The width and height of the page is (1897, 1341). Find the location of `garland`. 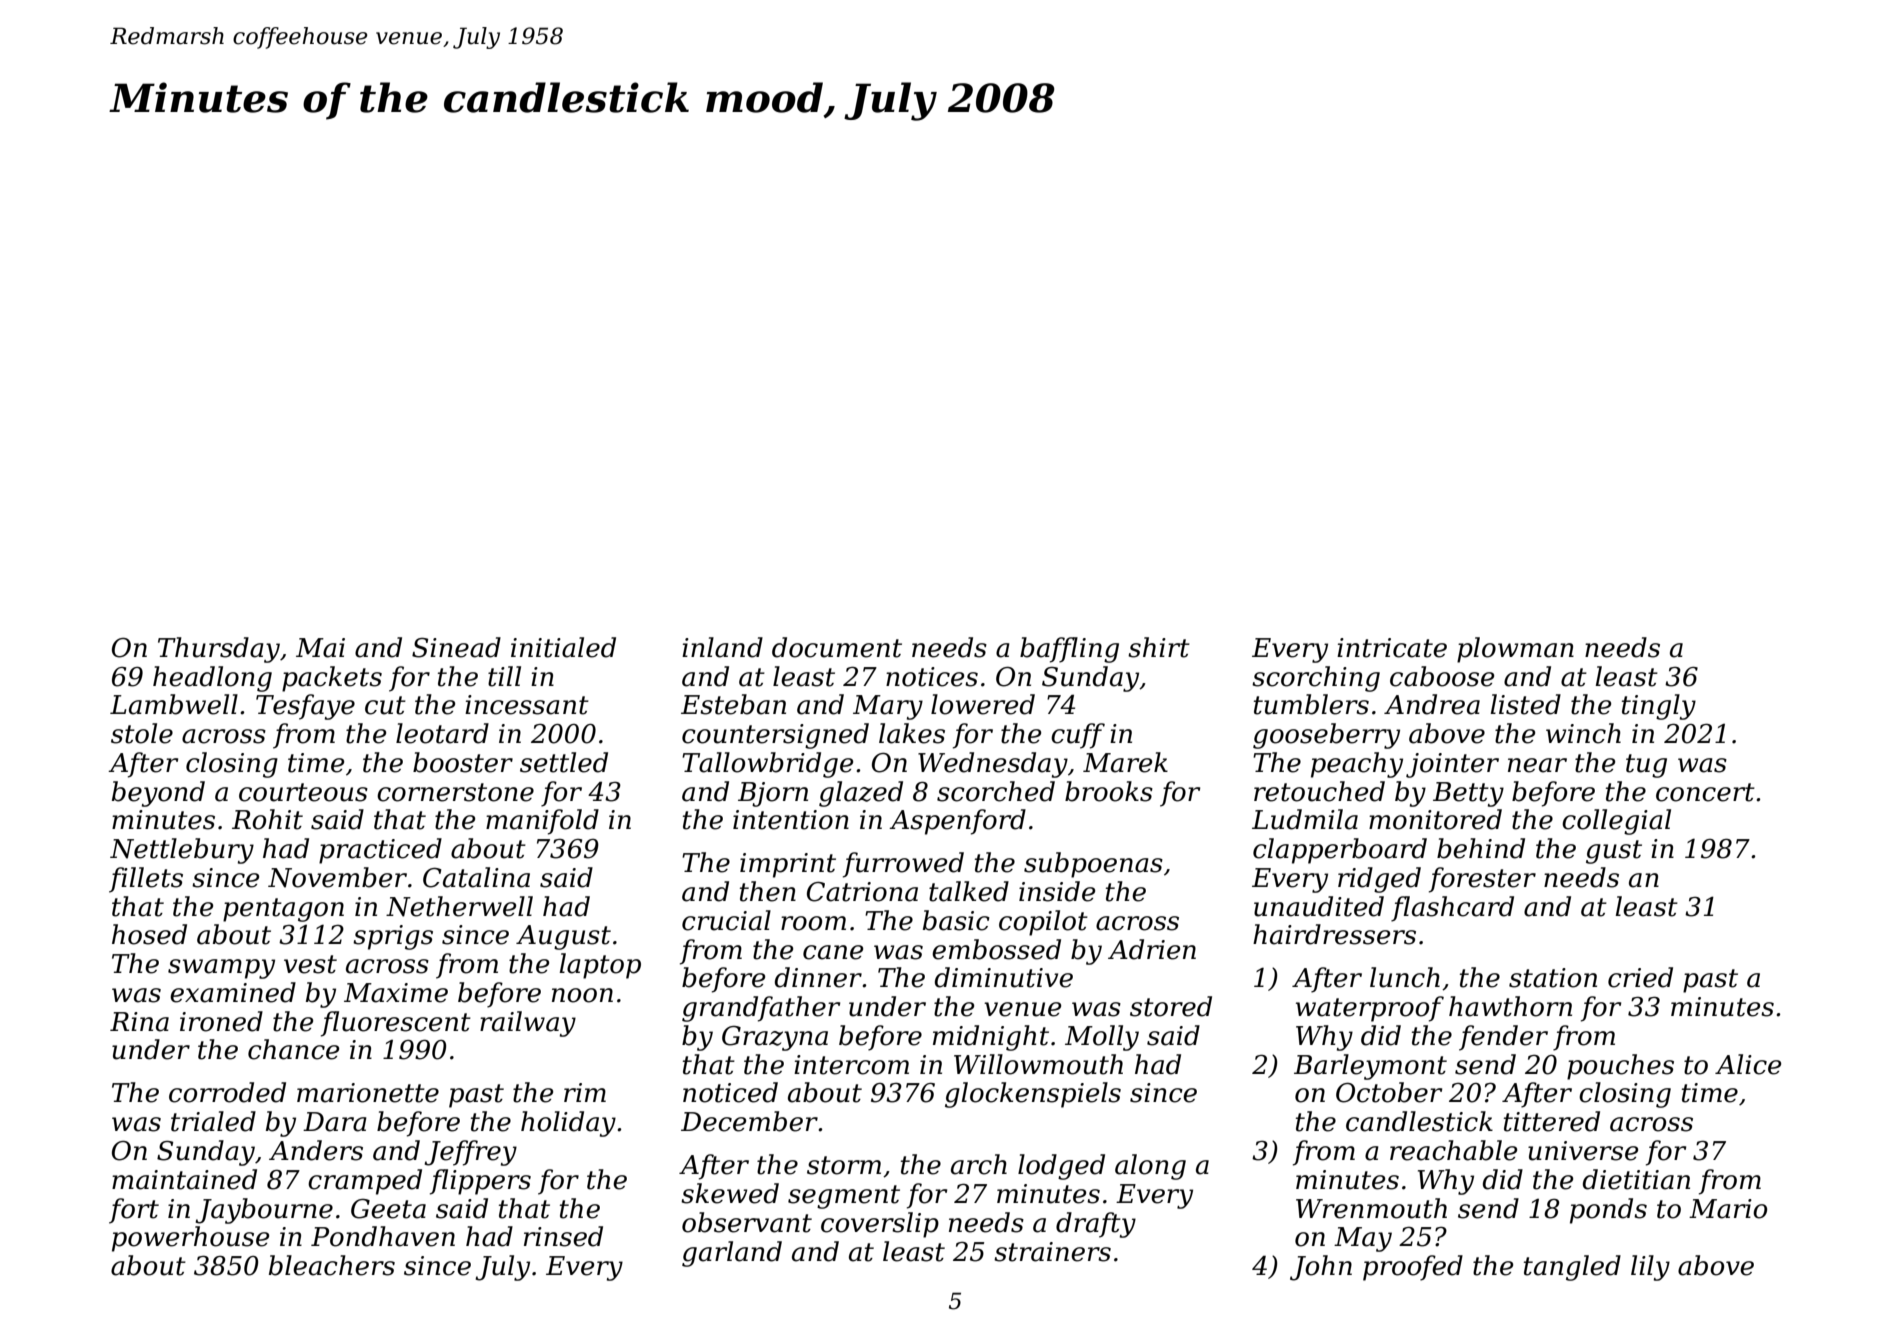

garland is located at coordinates (732, 1254).
